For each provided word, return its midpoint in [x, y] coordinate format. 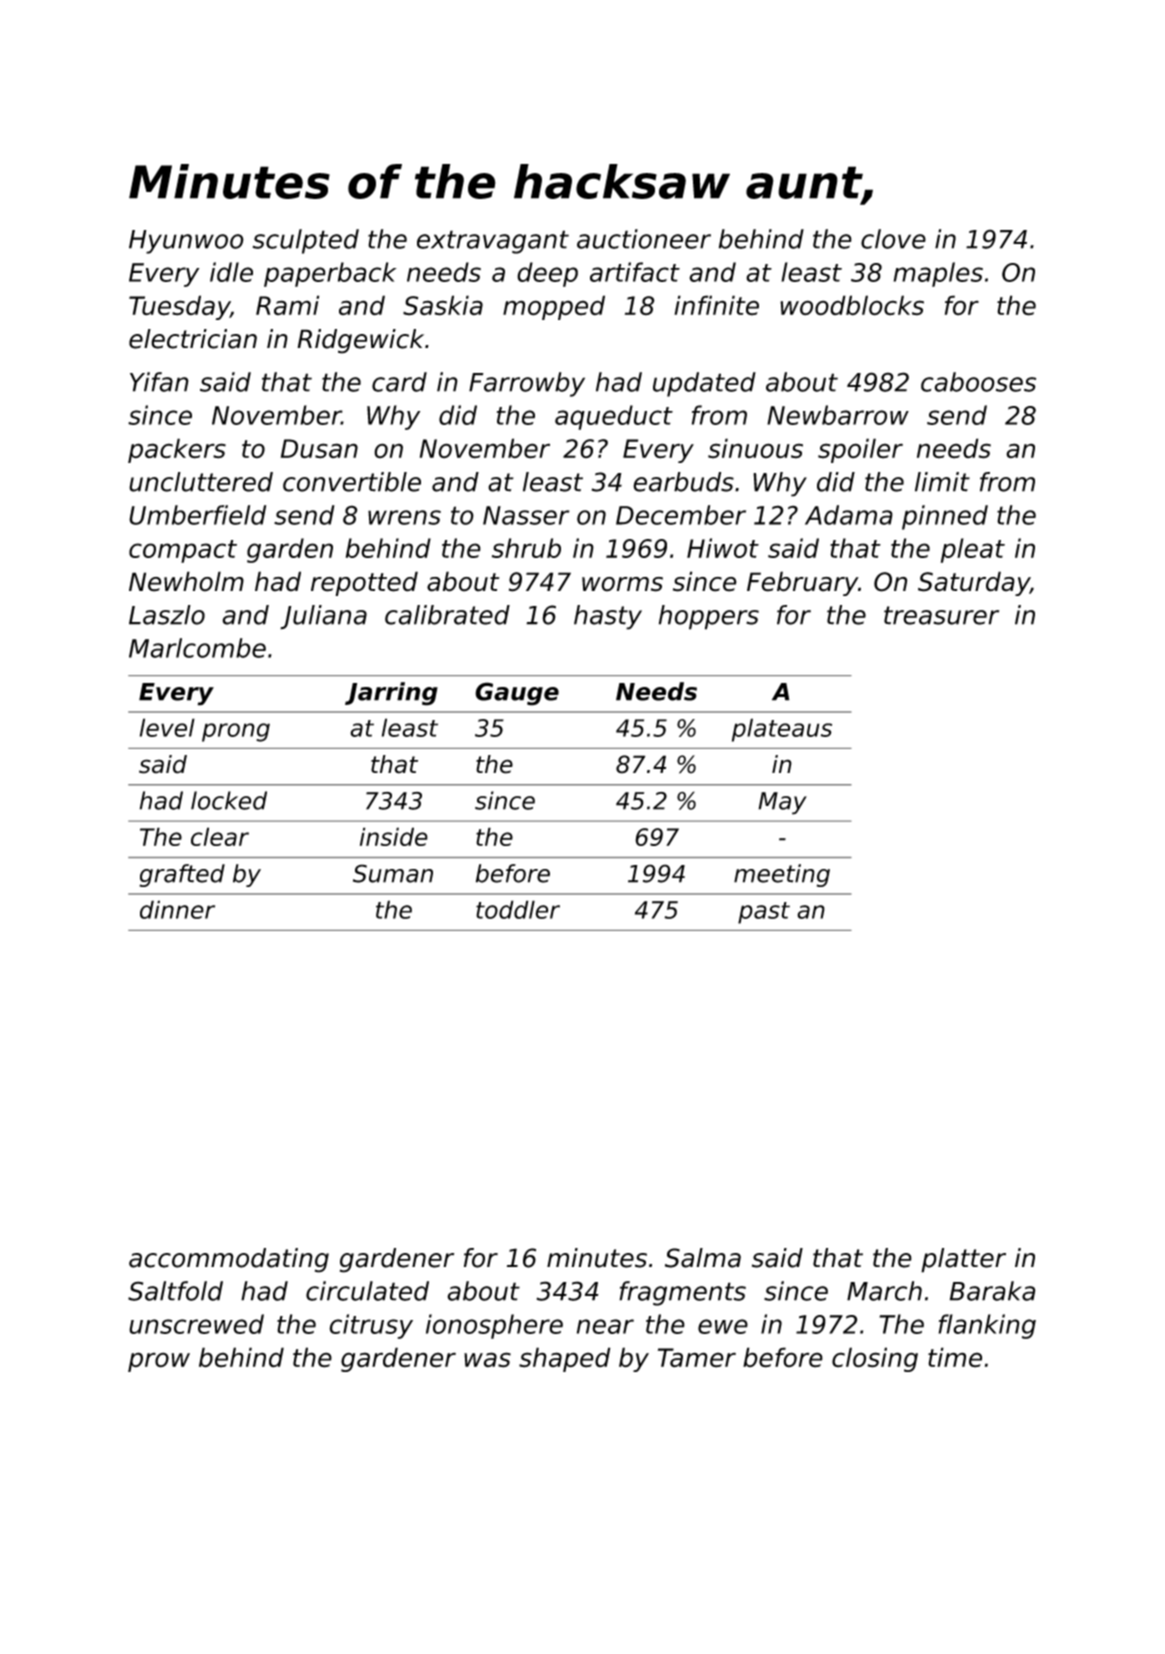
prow [159, 1362]
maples [938, 274]
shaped [565, 1359]
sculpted [305, 241]
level [167, 727]
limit [942, 482]
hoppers [709, 617]
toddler [518, 909]
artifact [635, 272]
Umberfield [197, 515]
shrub [526, 548]
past [764, 913]
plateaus [782, 730]
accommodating [229, 1260]
